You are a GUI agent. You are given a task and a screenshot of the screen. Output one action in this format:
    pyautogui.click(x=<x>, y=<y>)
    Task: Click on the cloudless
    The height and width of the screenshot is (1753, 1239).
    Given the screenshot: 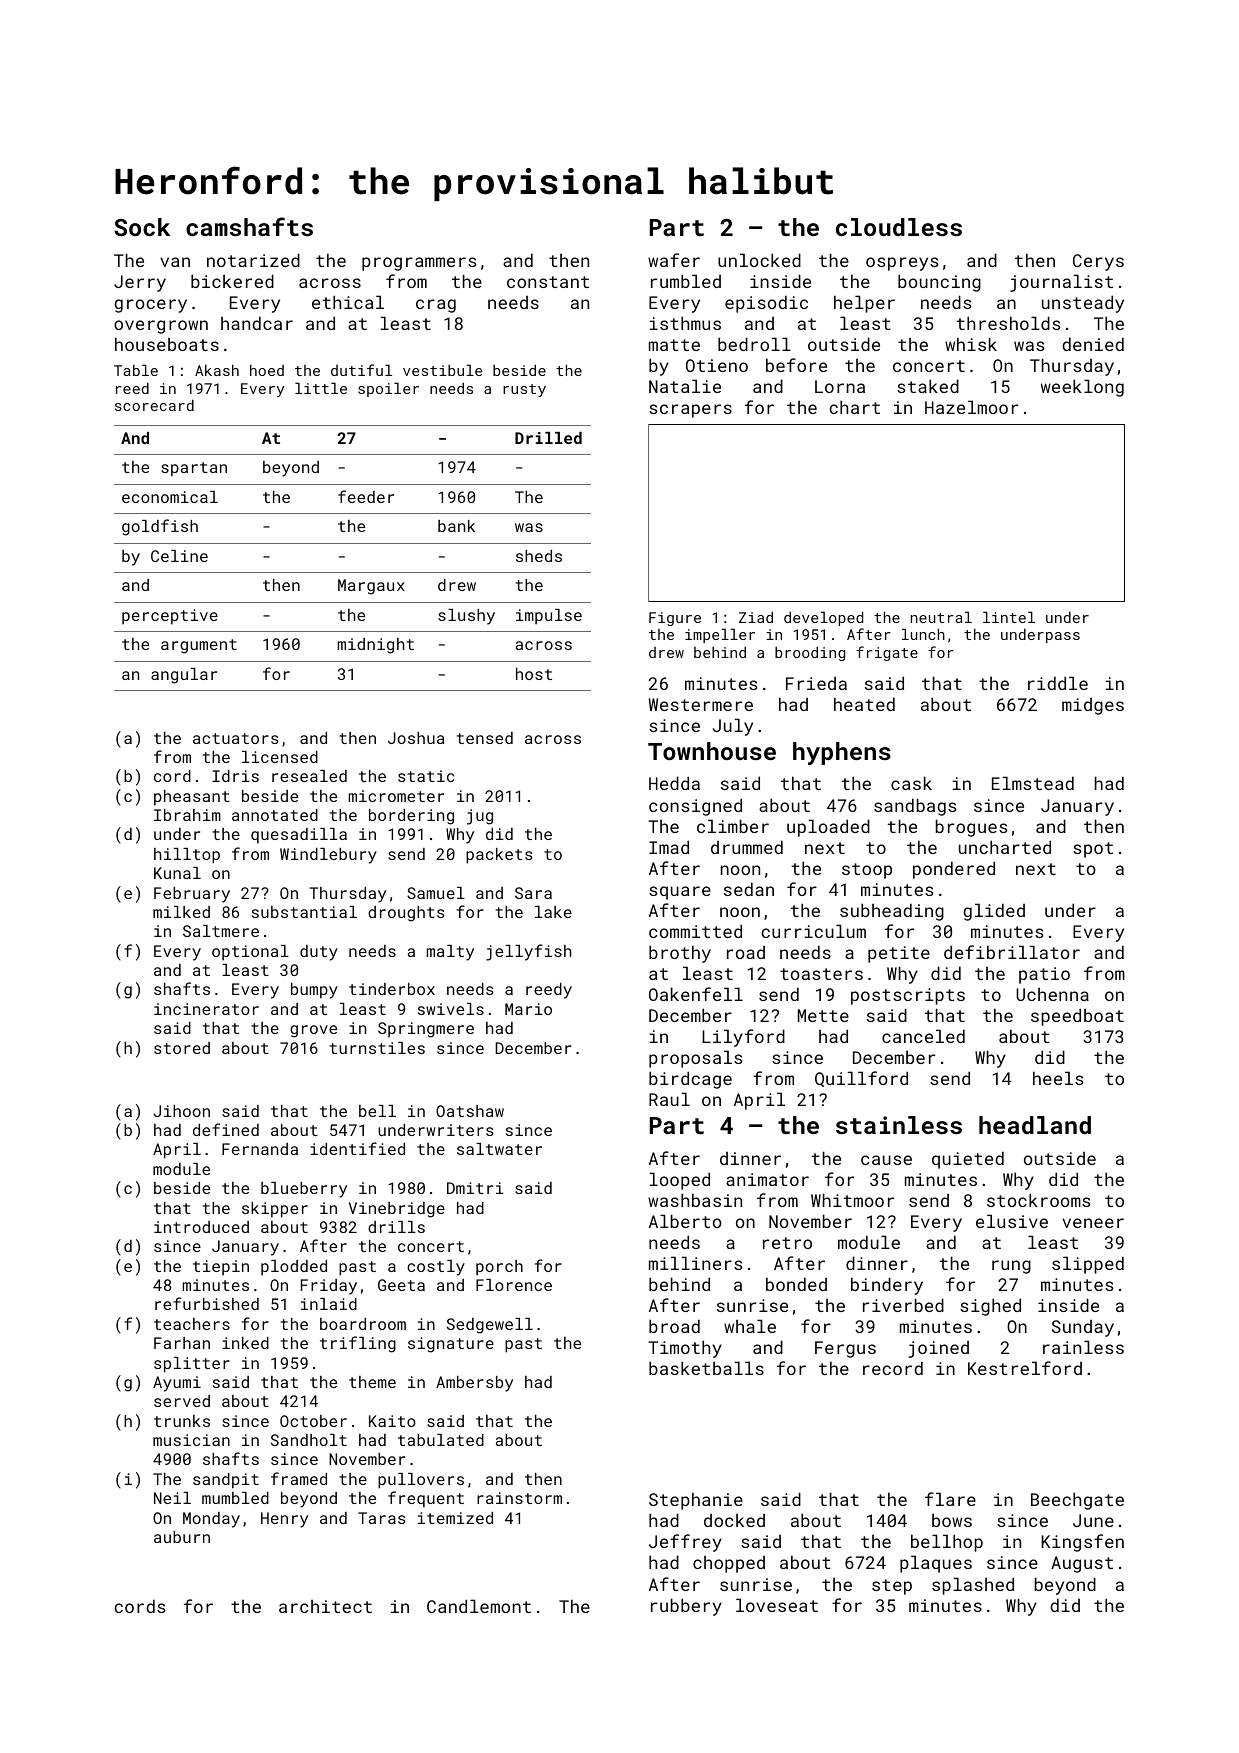 What is the action you would take?
    pyautogui.click(x=899, y=227)
